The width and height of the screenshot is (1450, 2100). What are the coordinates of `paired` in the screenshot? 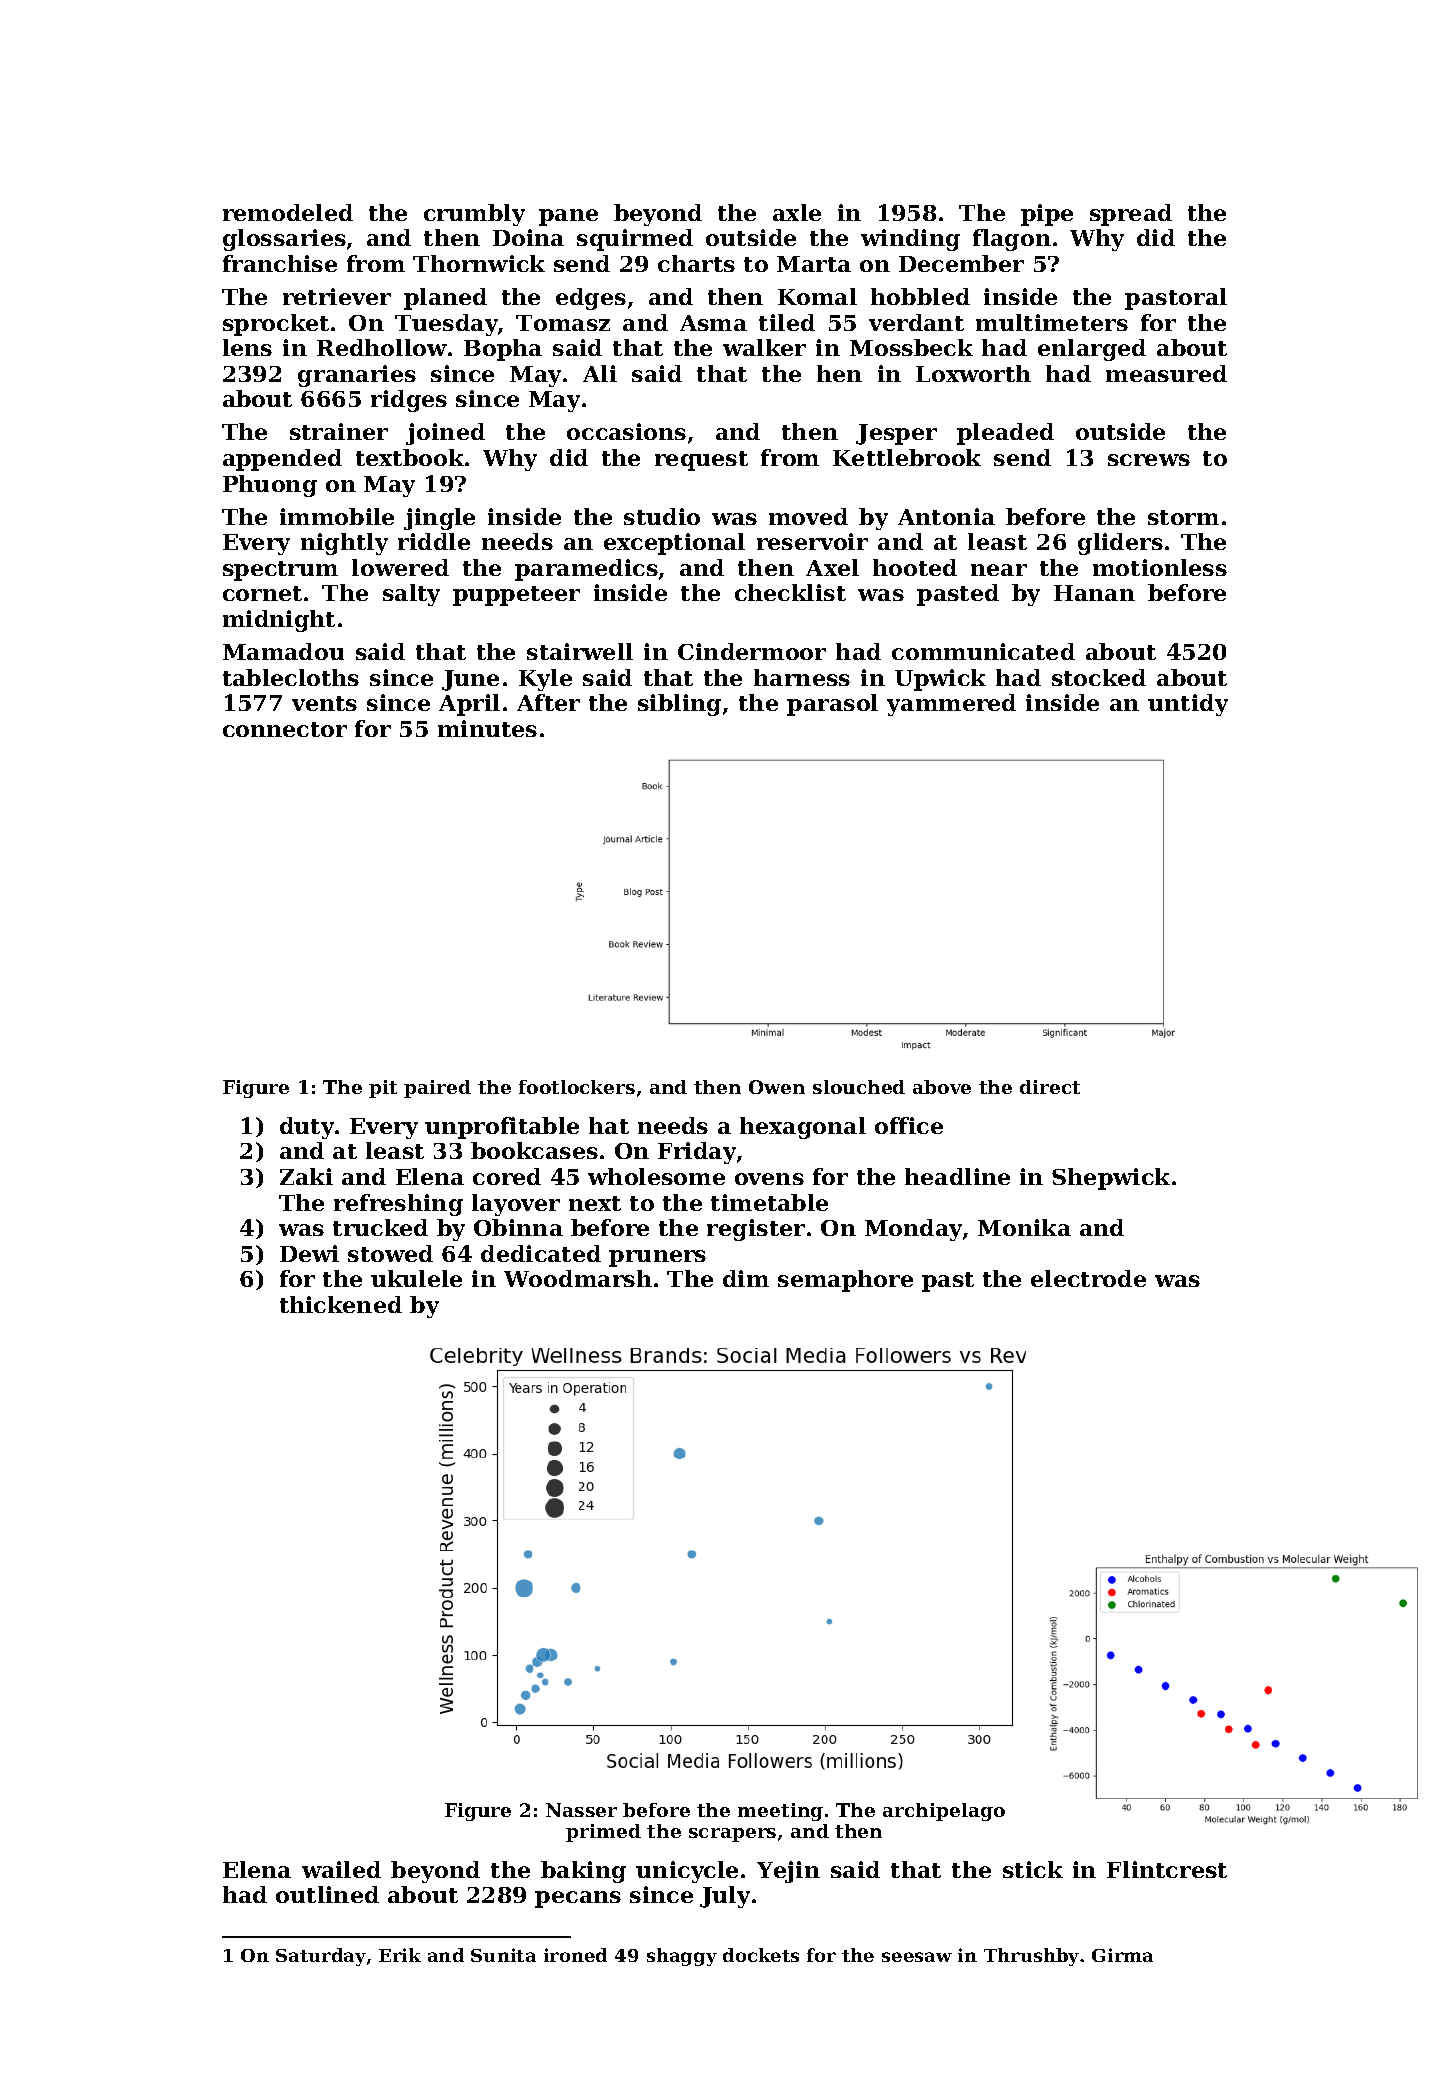 It's located at (437, 1089).
